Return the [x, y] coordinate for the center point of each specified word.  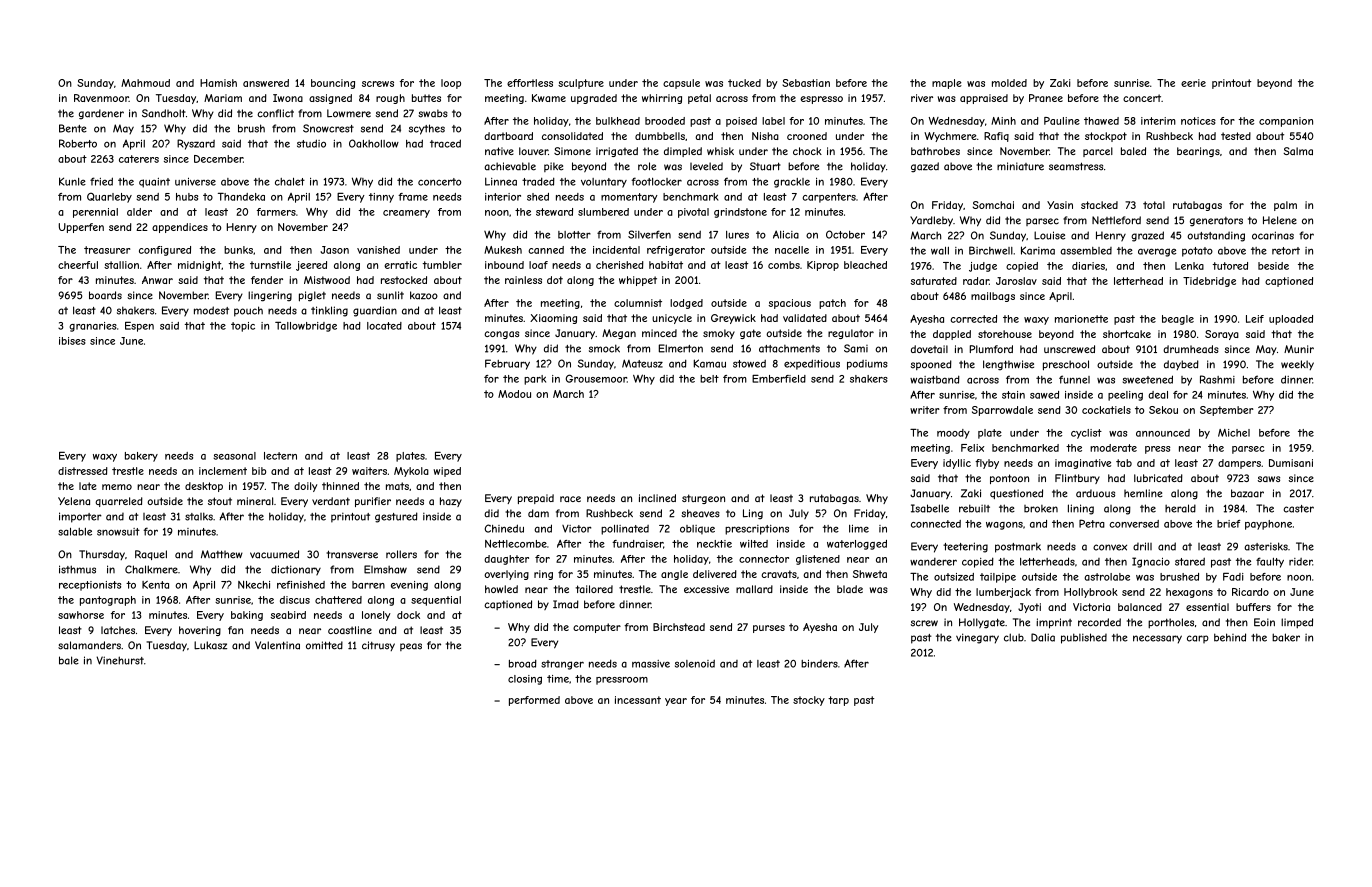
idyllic [957, 464]
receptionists [90, 586]
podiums [867, 365]
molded [1009, 83]
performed [534, 701]
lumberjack [1003, 593]
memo [117, 487]
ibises [72, 341]
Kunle [72, 181]
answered [266, 83]
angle [674, 575]
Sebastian [806, 83]
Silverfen [649, 234]
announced [1163, 433]
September [1227, 411]
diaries [1088, 266]
